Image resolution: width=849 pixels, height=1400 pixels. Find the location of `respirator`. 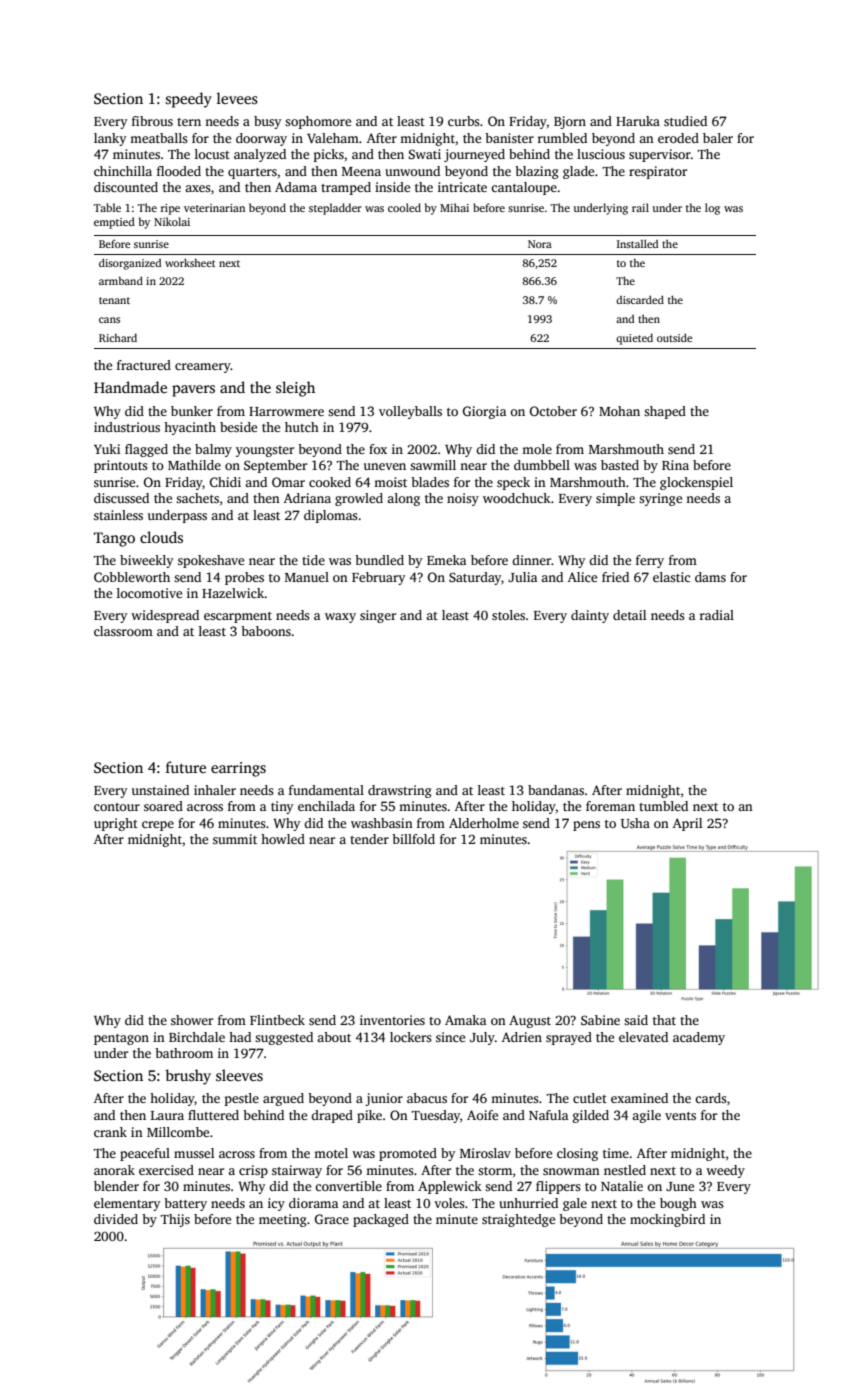

respirator is located at coordinates (658, 172).
